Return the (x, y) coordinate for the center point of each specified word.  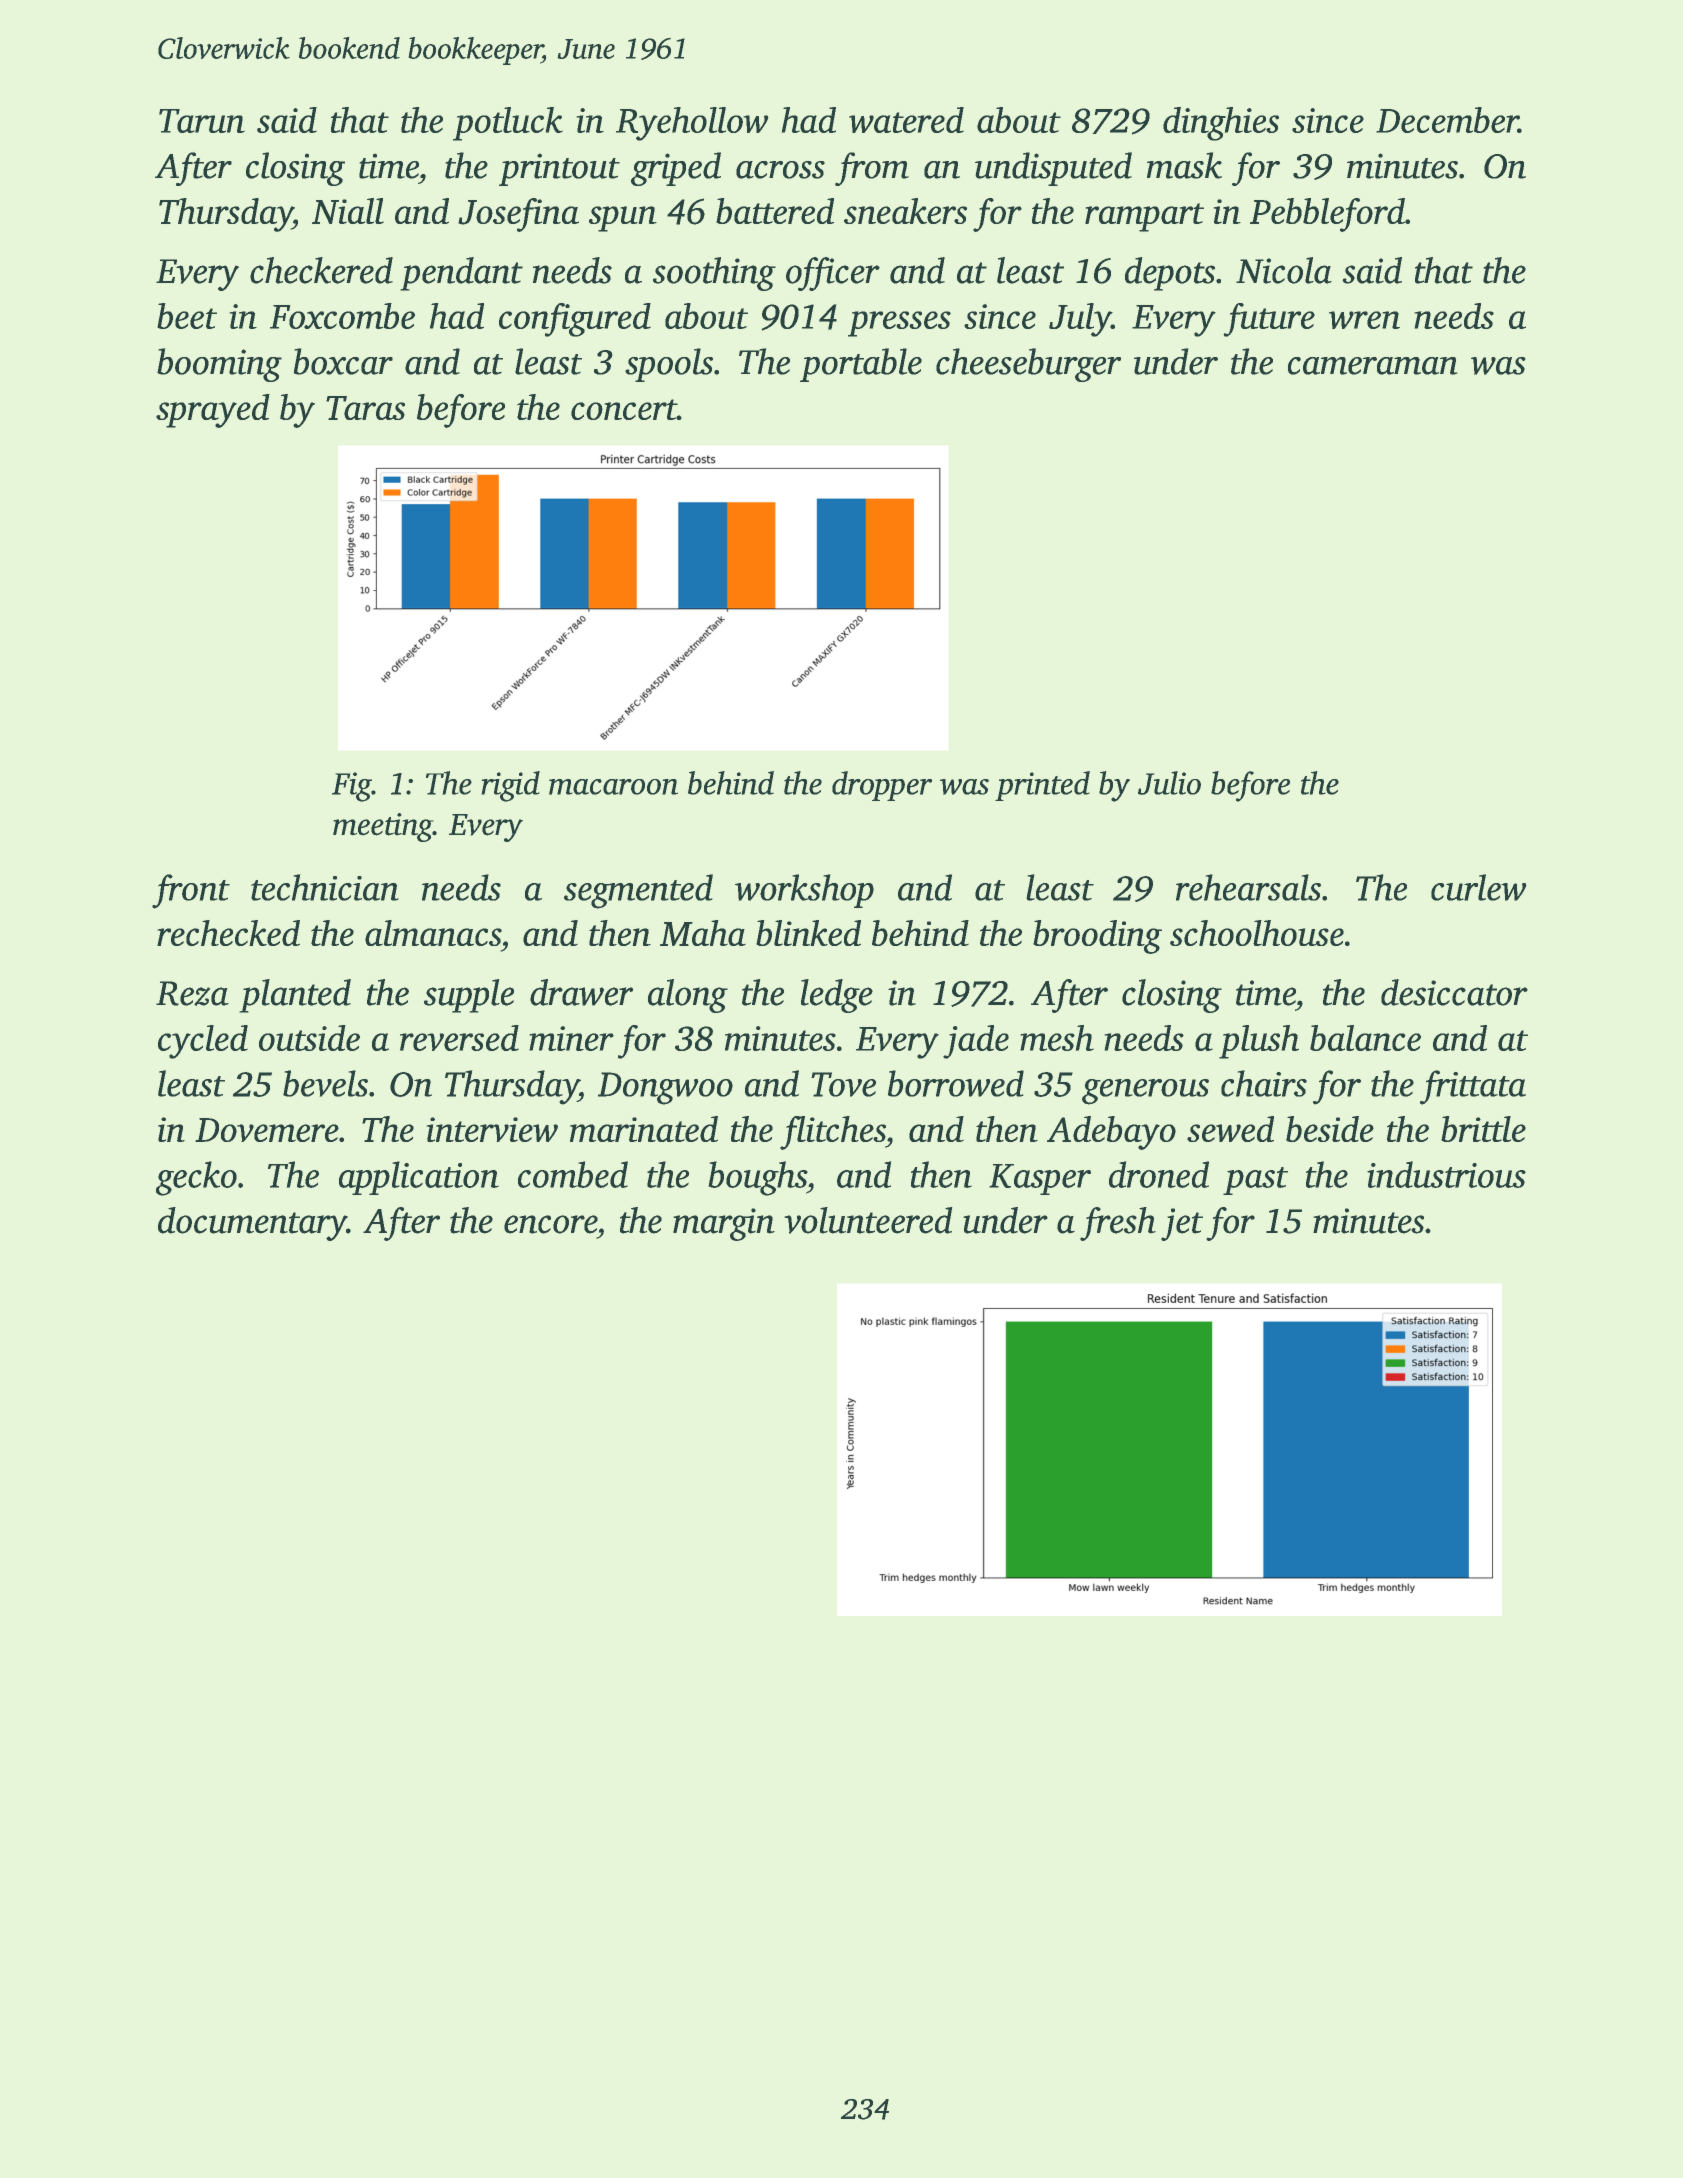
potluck (508, 124)
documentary (252, 1224)
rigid (511, 786)
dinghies (1221, 124)
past (1255, 1181)
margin (724, 1224)
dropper (882, 786)
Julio (1169, 783)
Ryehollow (692, 124)
